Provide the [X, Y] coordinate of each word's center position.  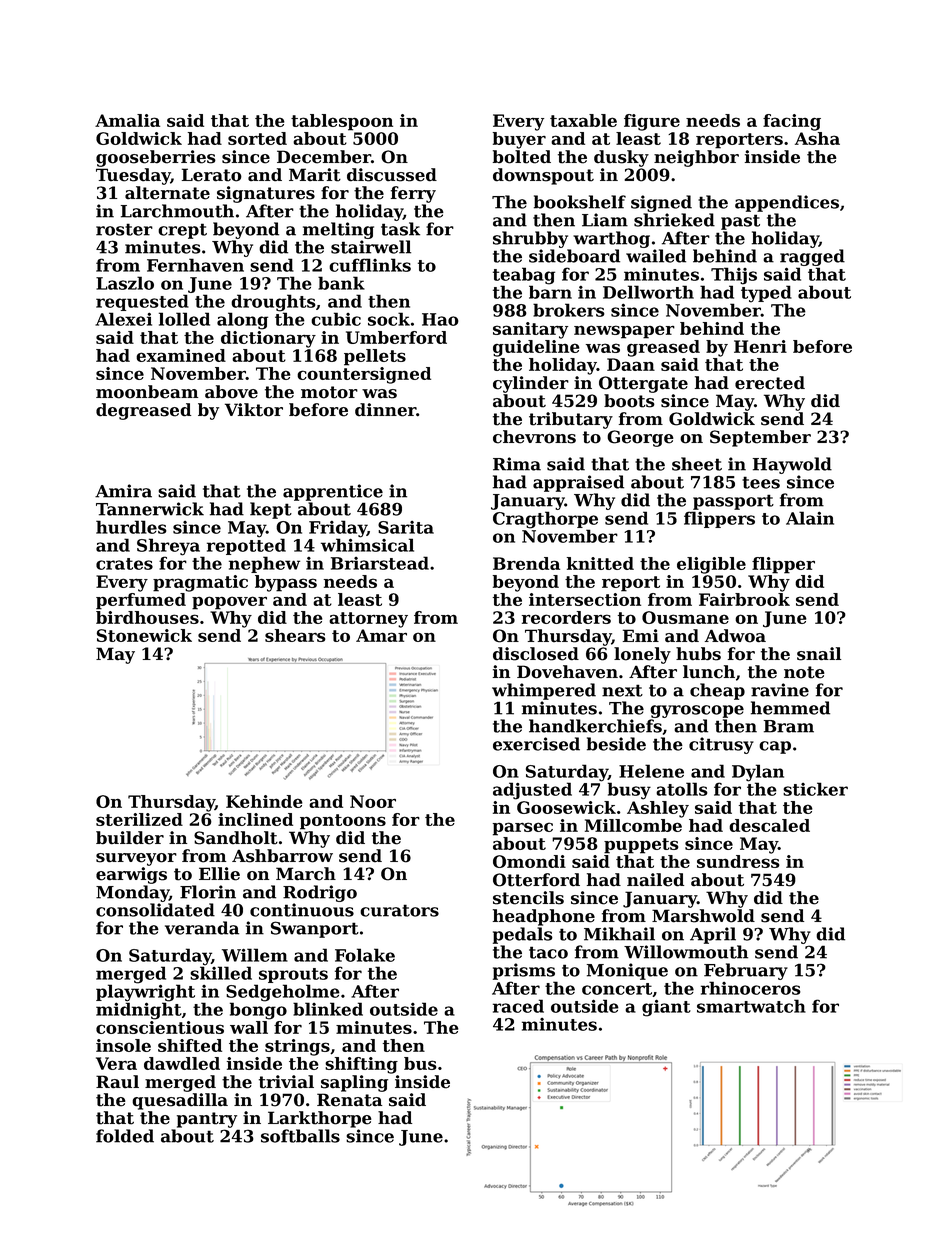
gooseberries [156, 158]
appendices [787, 203]
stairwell [371, 247]
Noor [373, 801]
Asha [817, 138]
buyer [519, 140]
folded [125, 1136]
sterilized [139, 819]
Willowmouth [686, 952]
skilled [221, 973]
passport [733, 502]
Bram [789, 726]
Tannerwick [150, 509]
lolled [184, 319]
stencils [528, 898]
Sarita [406, 527]
